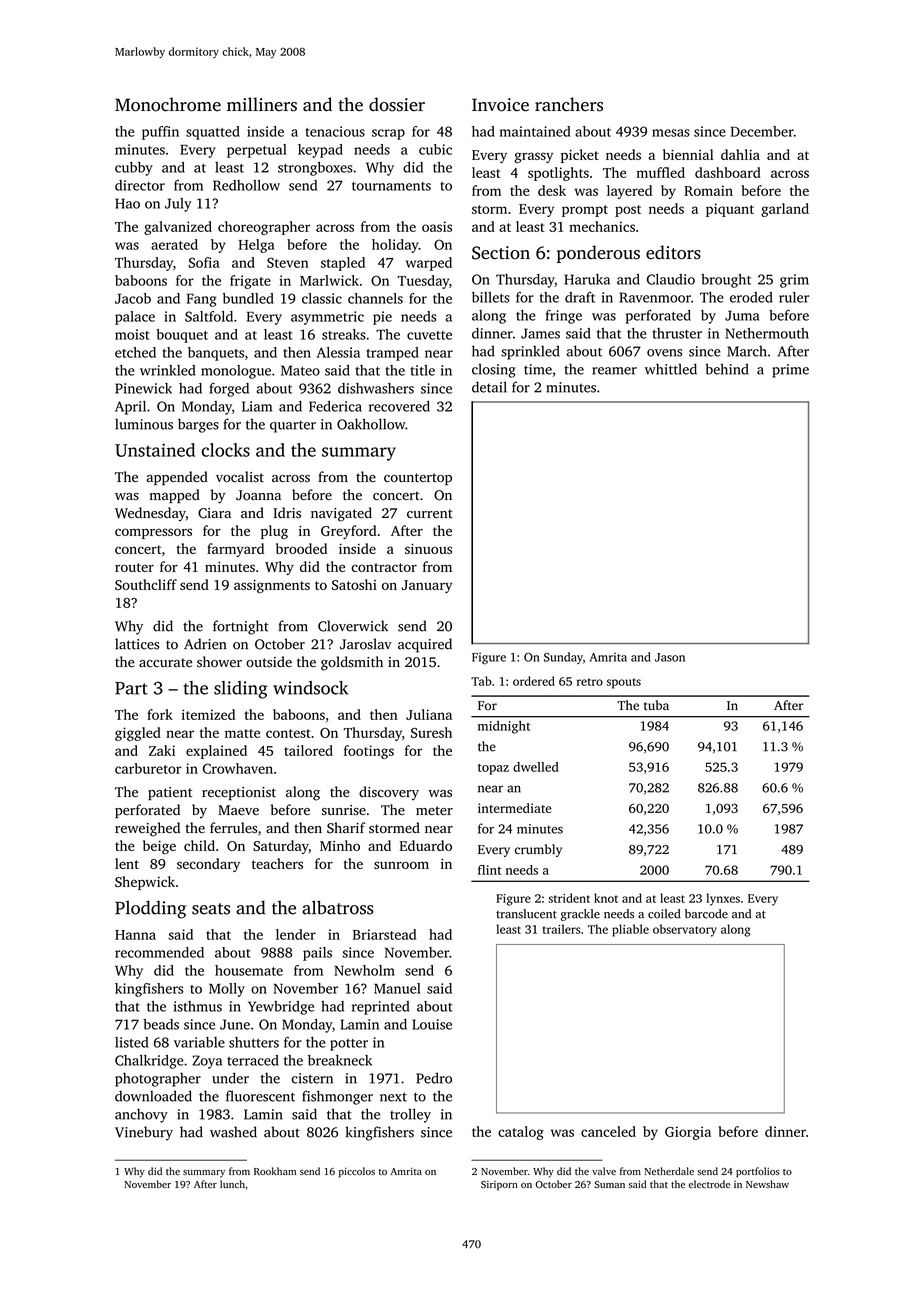  Describe the element at coordinates (427, 586) in the page. I see `January` at that location.
